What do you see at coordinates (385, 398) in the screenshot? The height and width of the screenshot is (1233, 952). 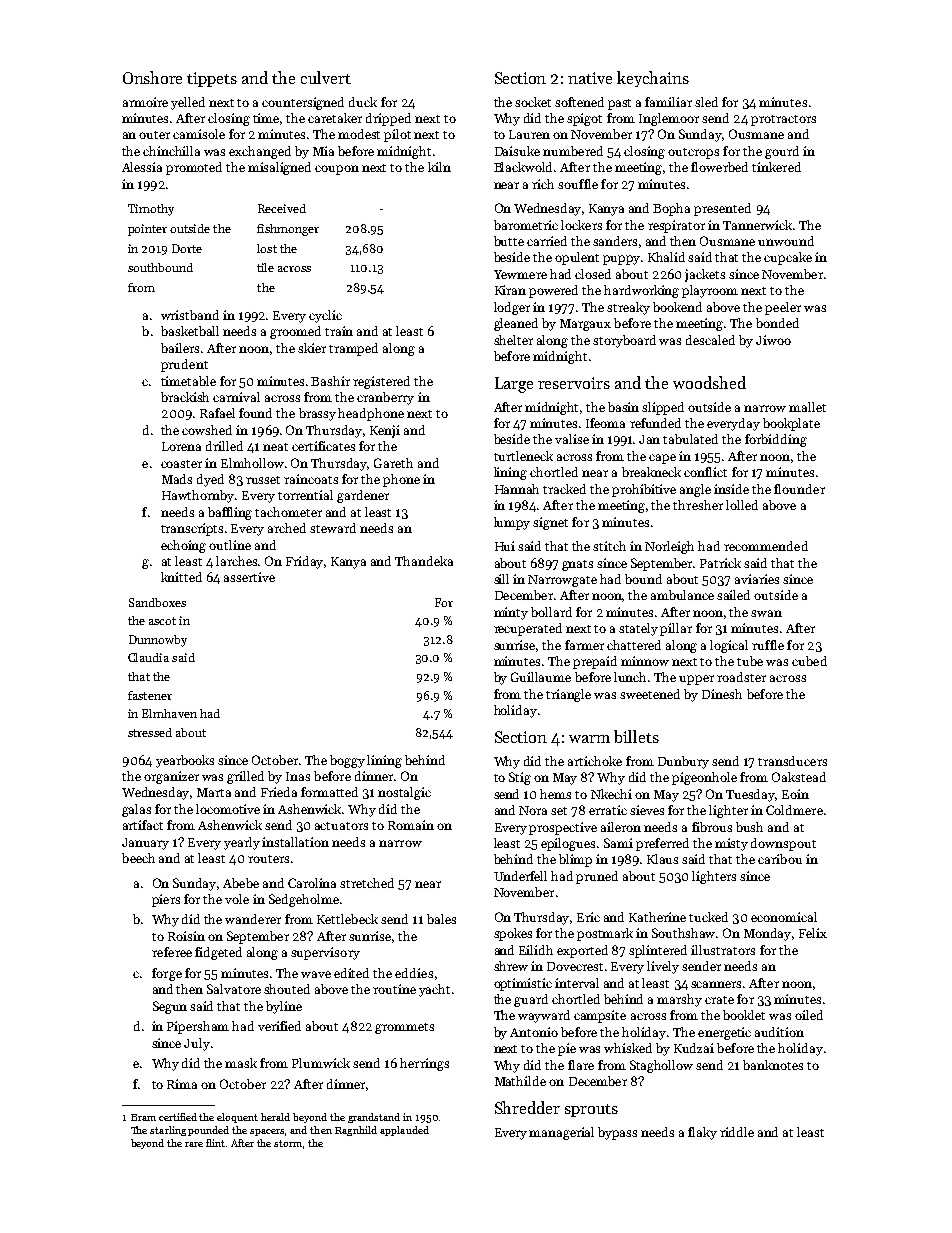 I see `cranberry` at bounding box center [385, 398].
